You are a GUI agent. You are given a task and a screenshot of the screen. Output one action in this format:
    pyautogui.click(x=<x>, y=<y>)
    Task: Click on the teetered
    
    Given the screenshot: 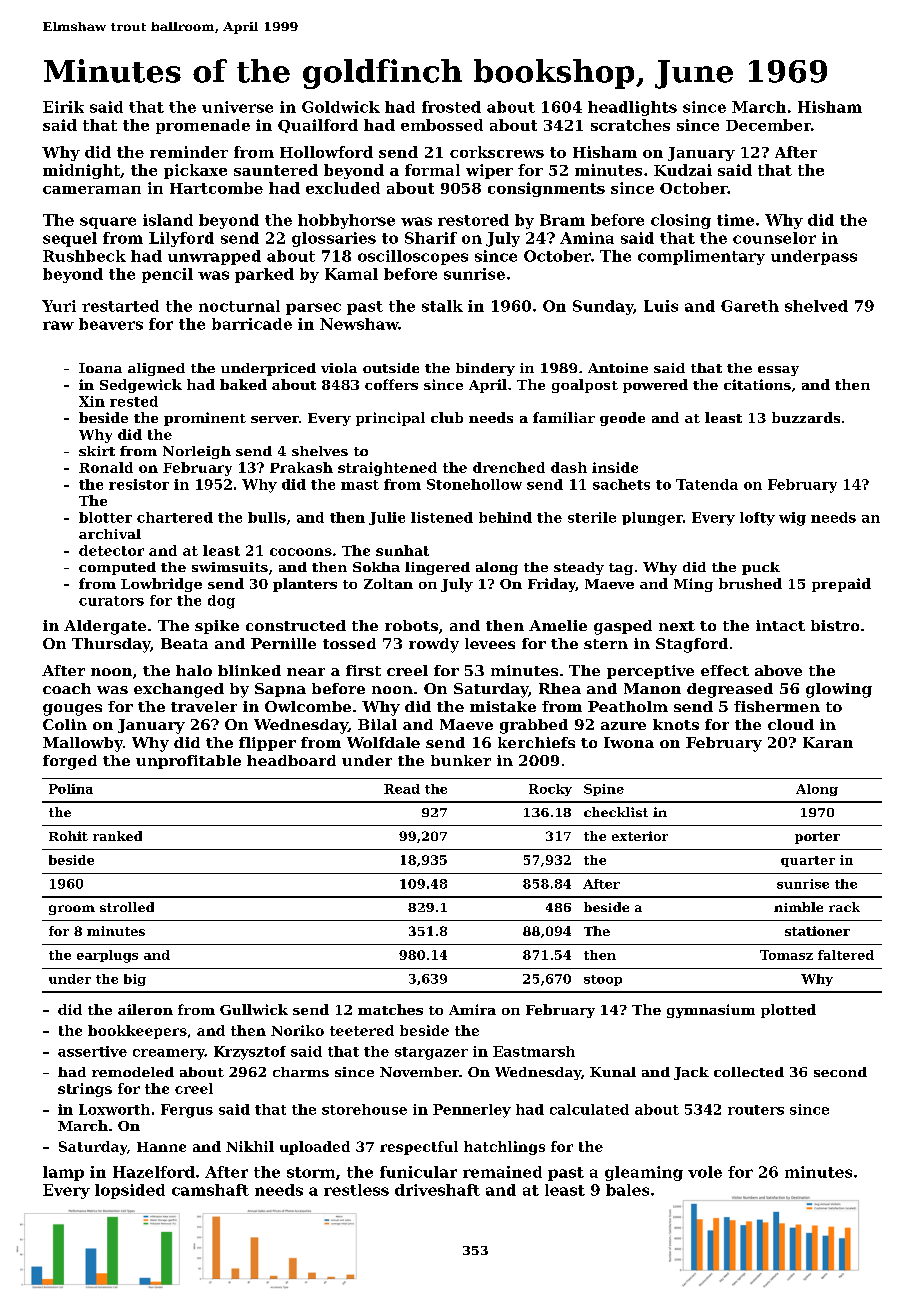 What is the action you would take?
    pyautogui.click(x=362, y=1030)
